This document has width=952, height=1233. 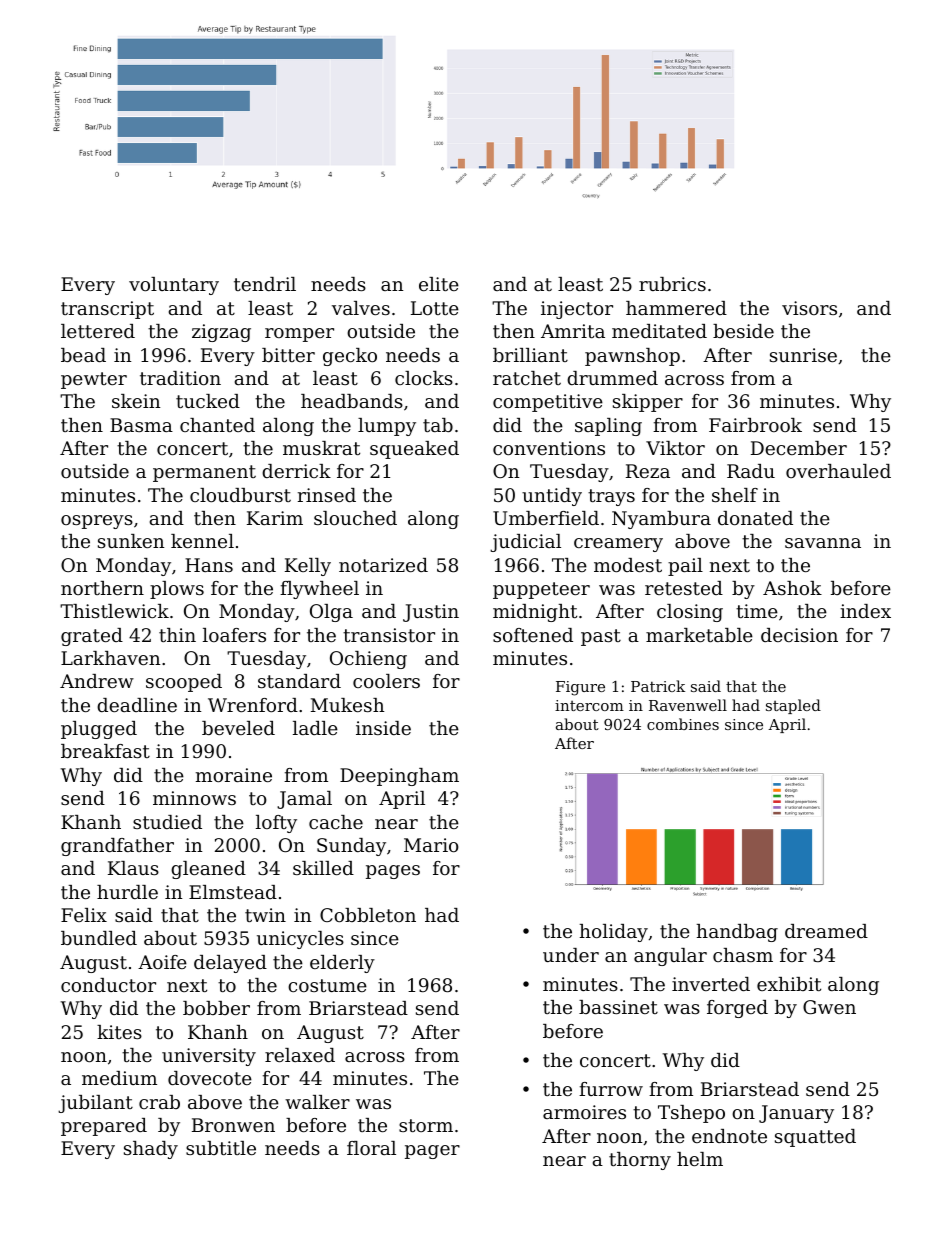 I want to click on dreamed, so click(x=826, y=931).
